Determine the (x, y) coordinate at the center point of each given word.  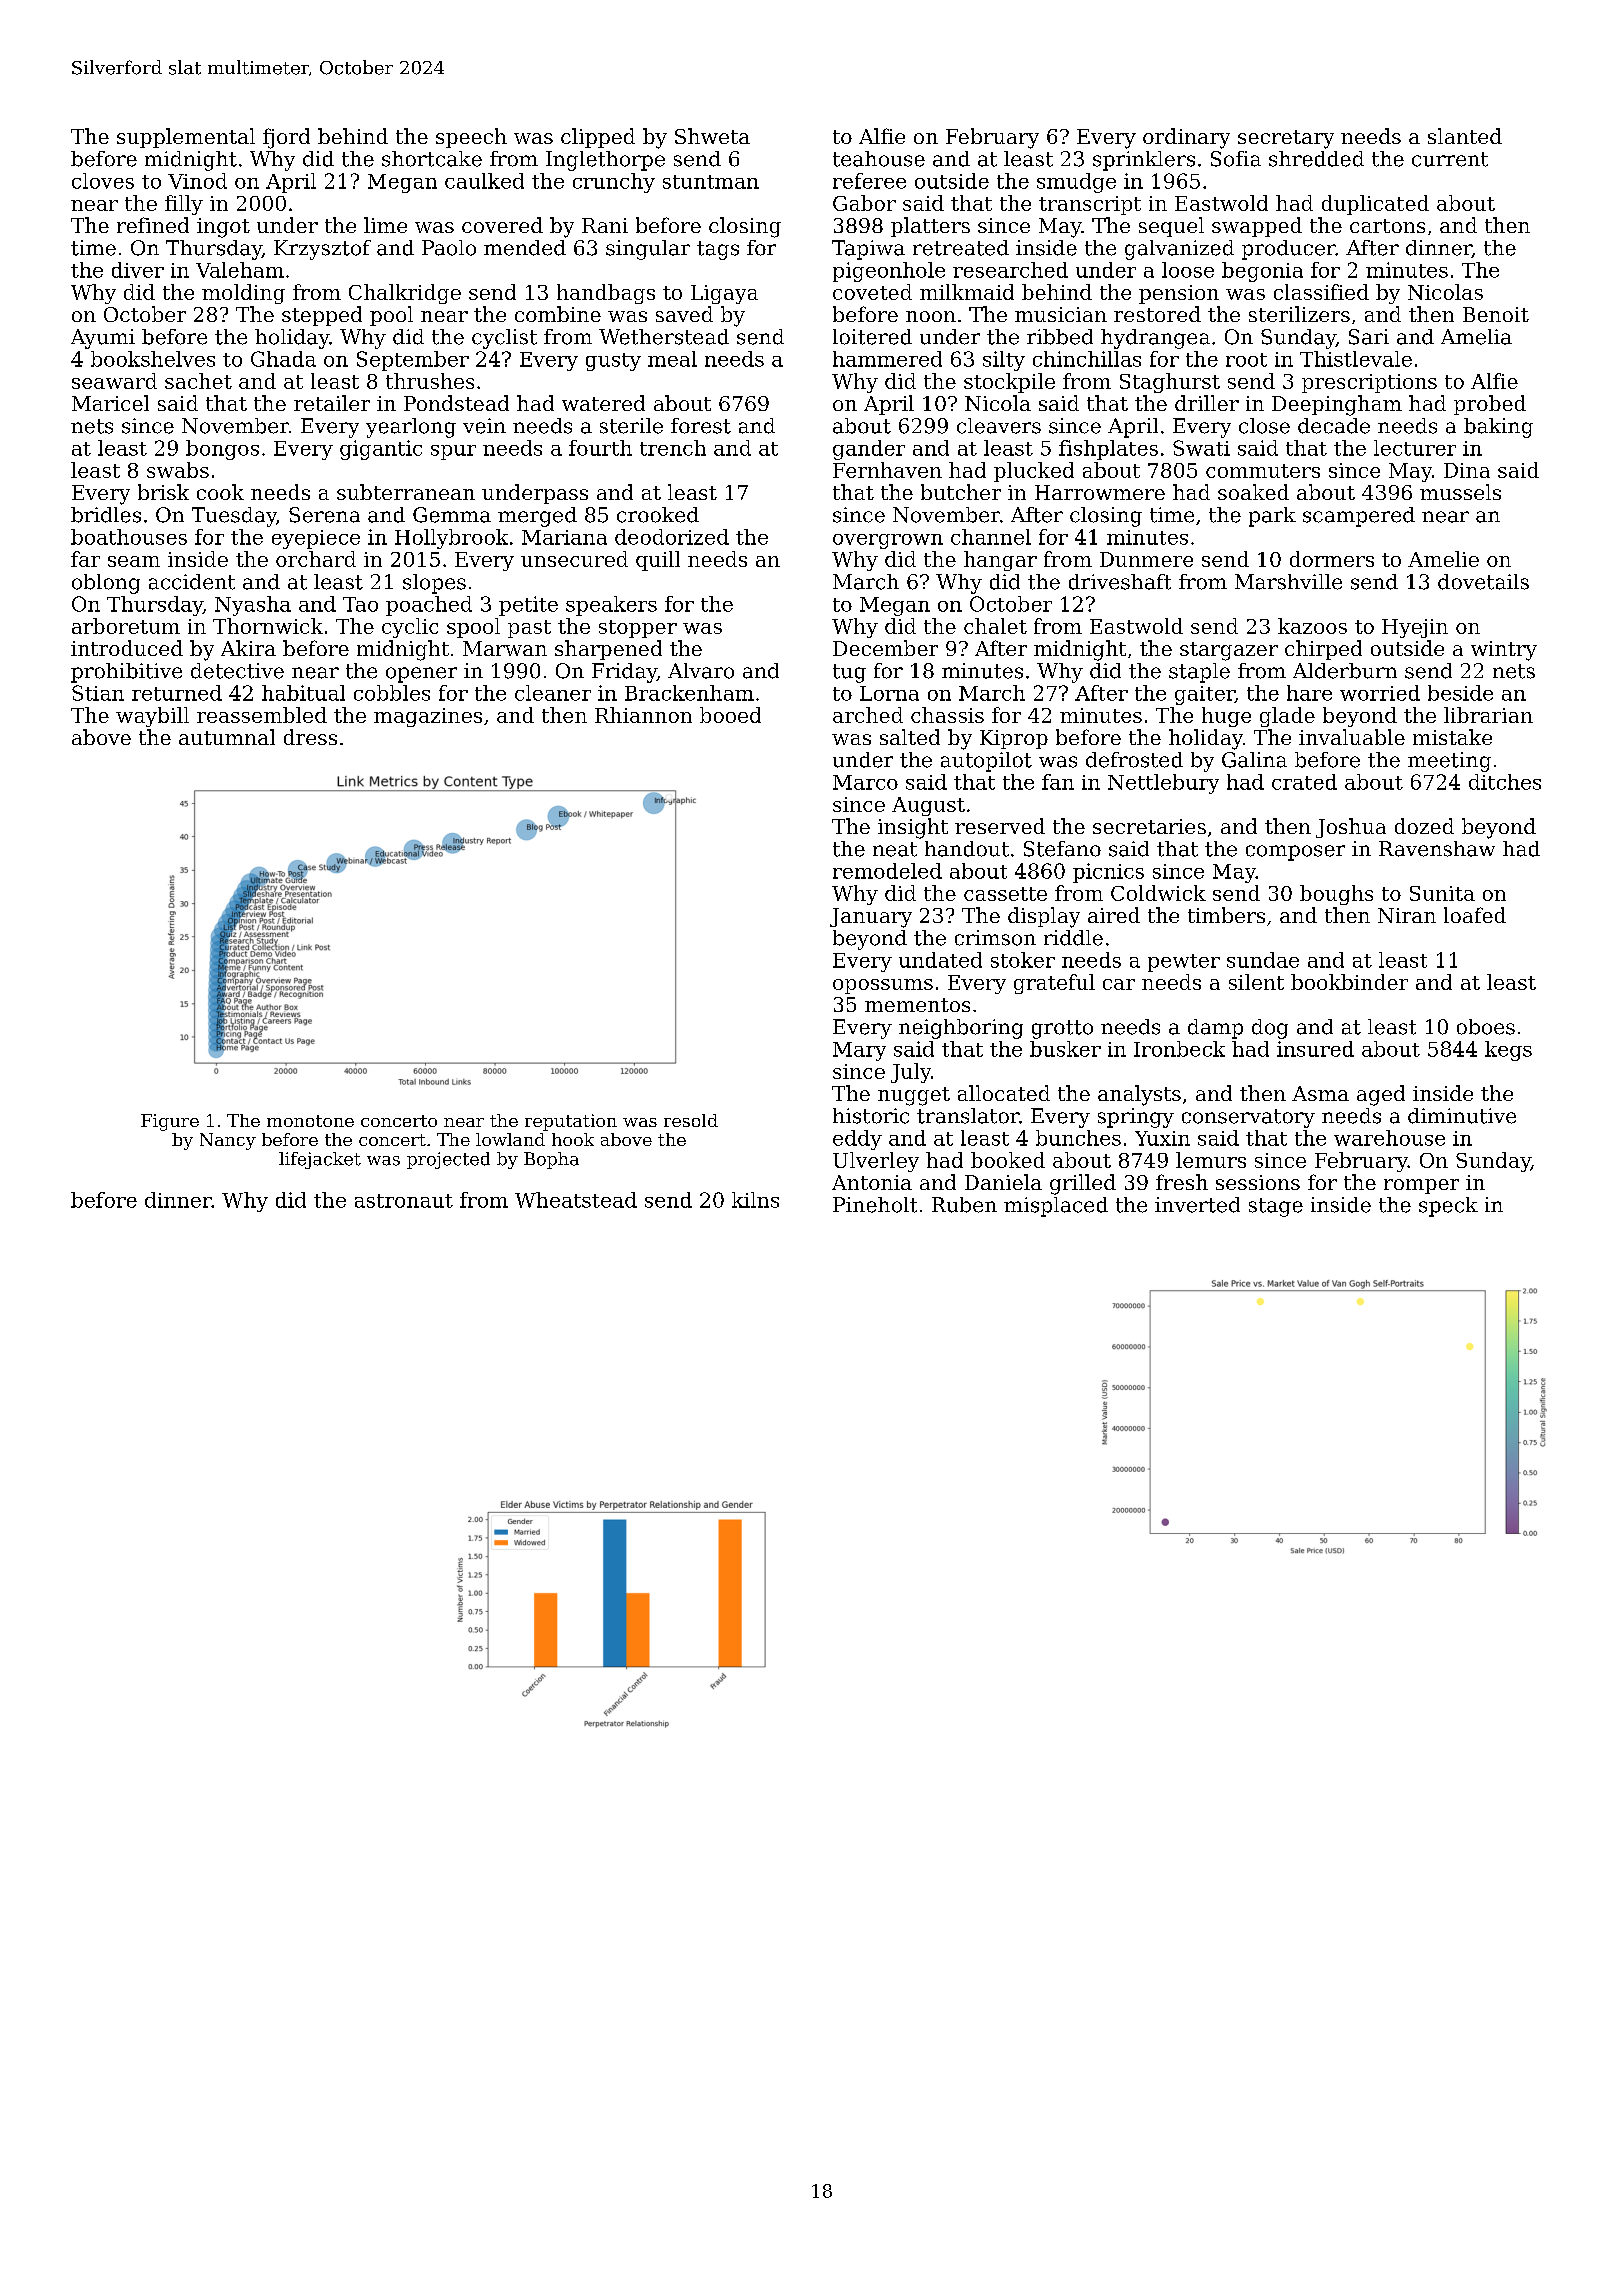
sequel (1171, 227)
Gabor (864, 203)
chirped (1323, 650)
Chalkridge (405, 294)
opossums (883, 986)
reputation (571, 1122)
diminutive (1462, 1116)
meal (672, 359)
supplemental (186, 138)
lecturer (1415, 448)
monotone (310, 1121)
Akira (248, 648)
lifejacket (320, 1160)
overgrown (888, 541)
